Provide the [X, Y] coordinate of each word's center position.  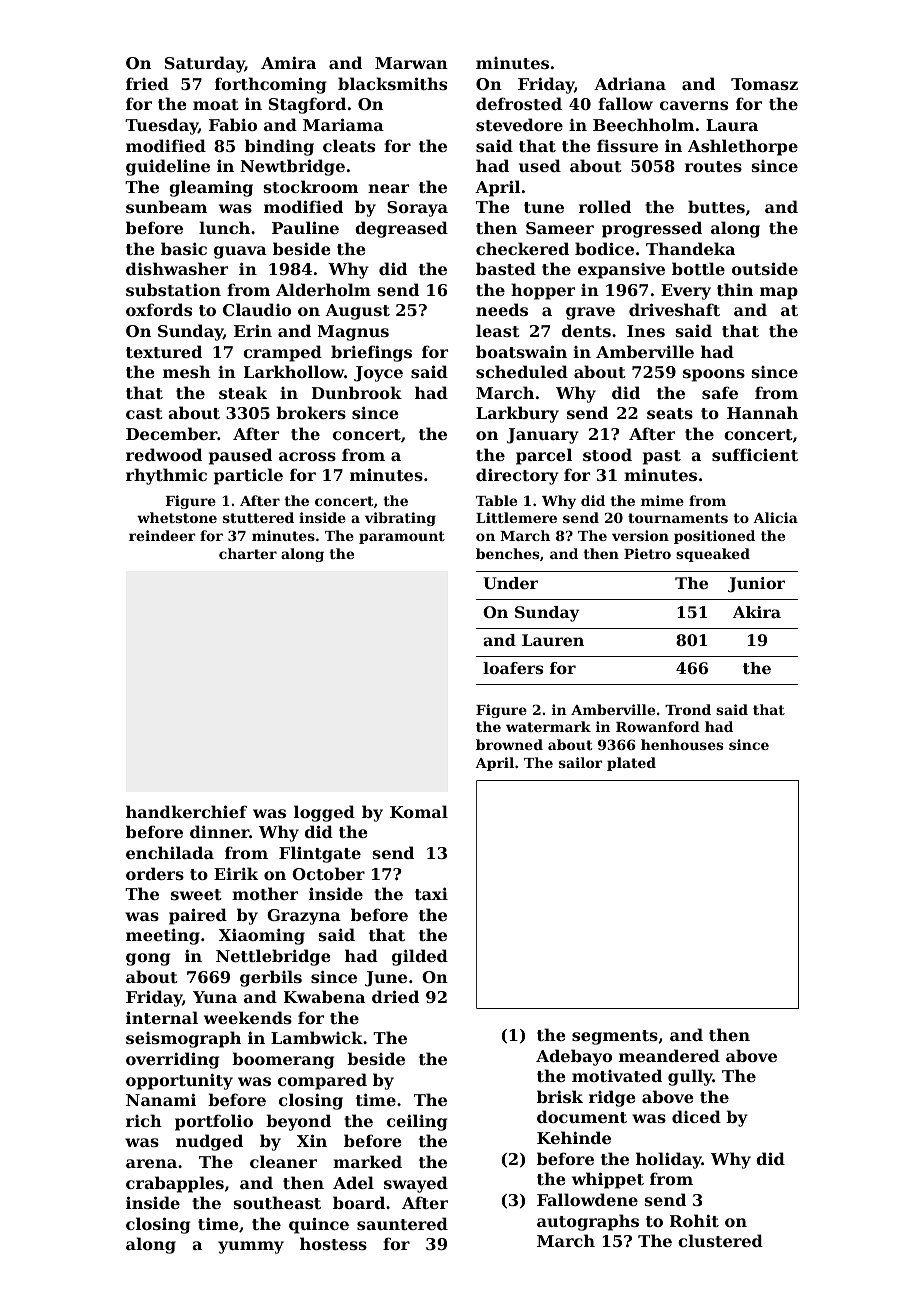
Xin [312, 1140]
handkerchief [186, 811]
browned [509, 744]
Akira [757, 612]
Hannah [762, 412]
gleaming [211, 188]
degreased [401, 229]
